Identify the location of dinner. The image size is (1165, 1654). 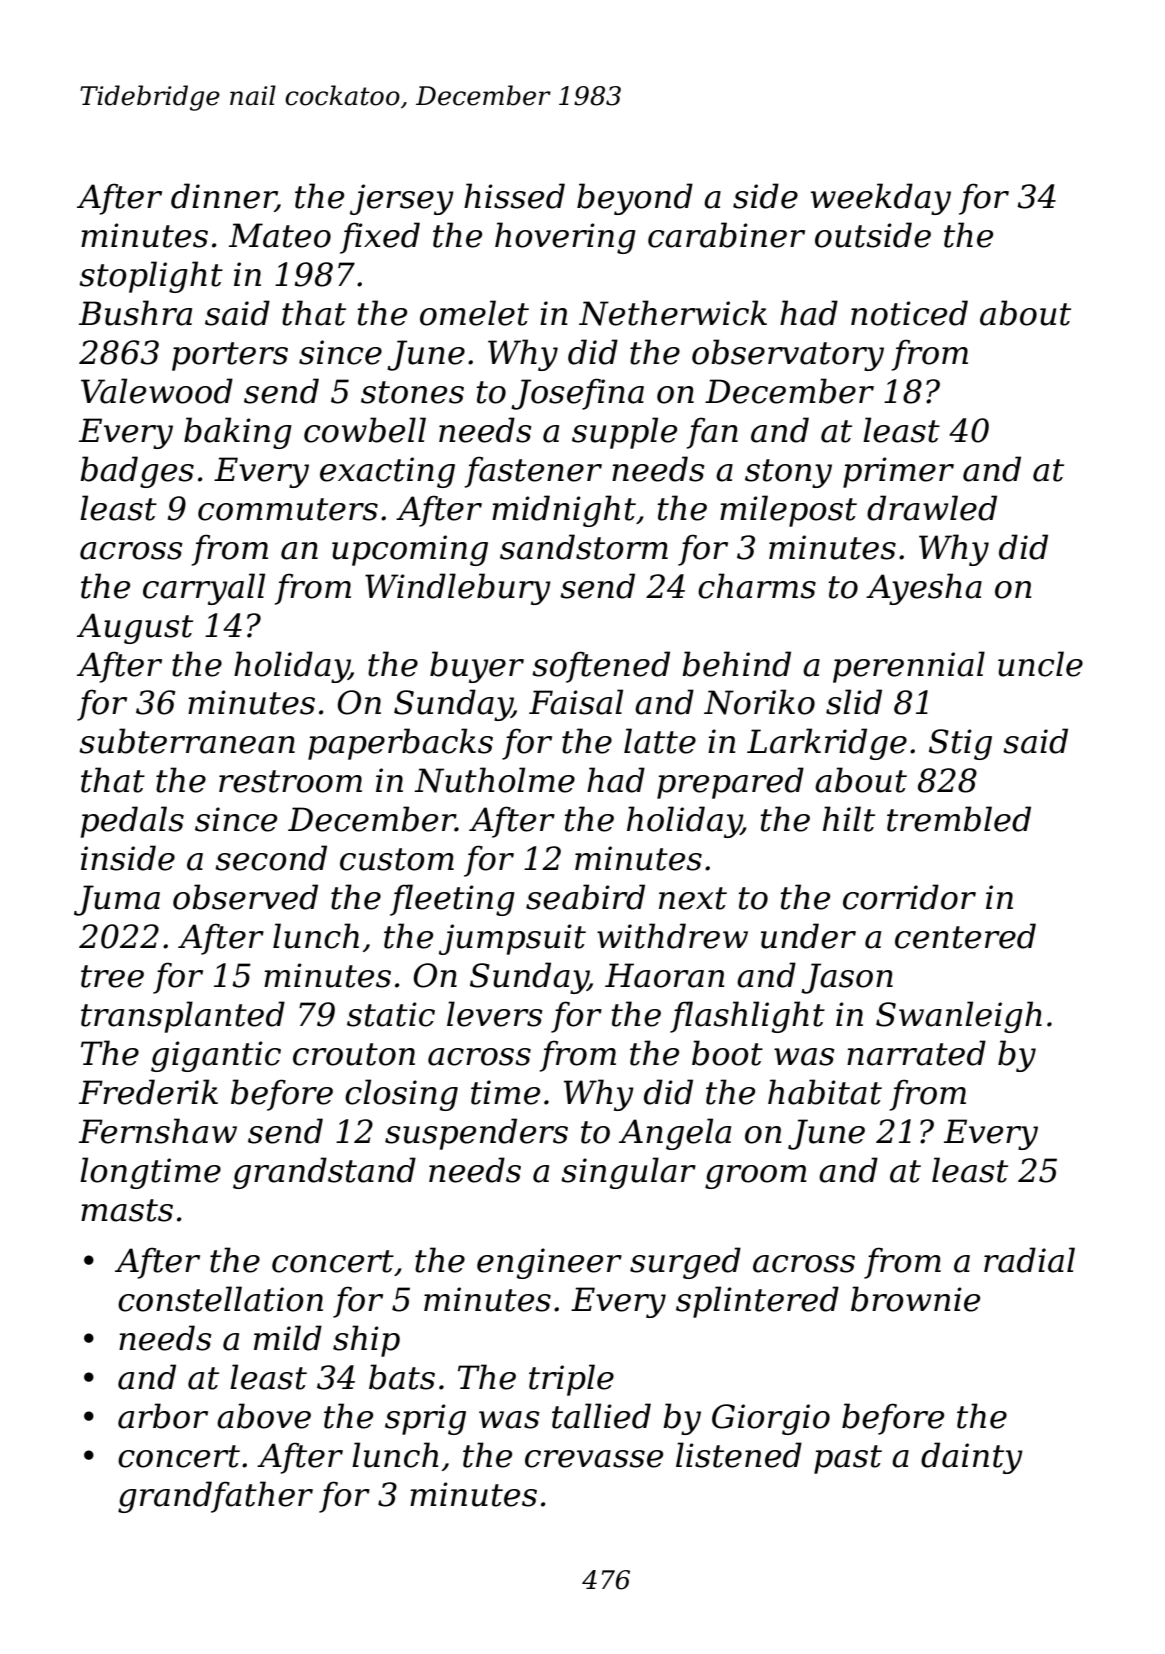
(223, 197).
